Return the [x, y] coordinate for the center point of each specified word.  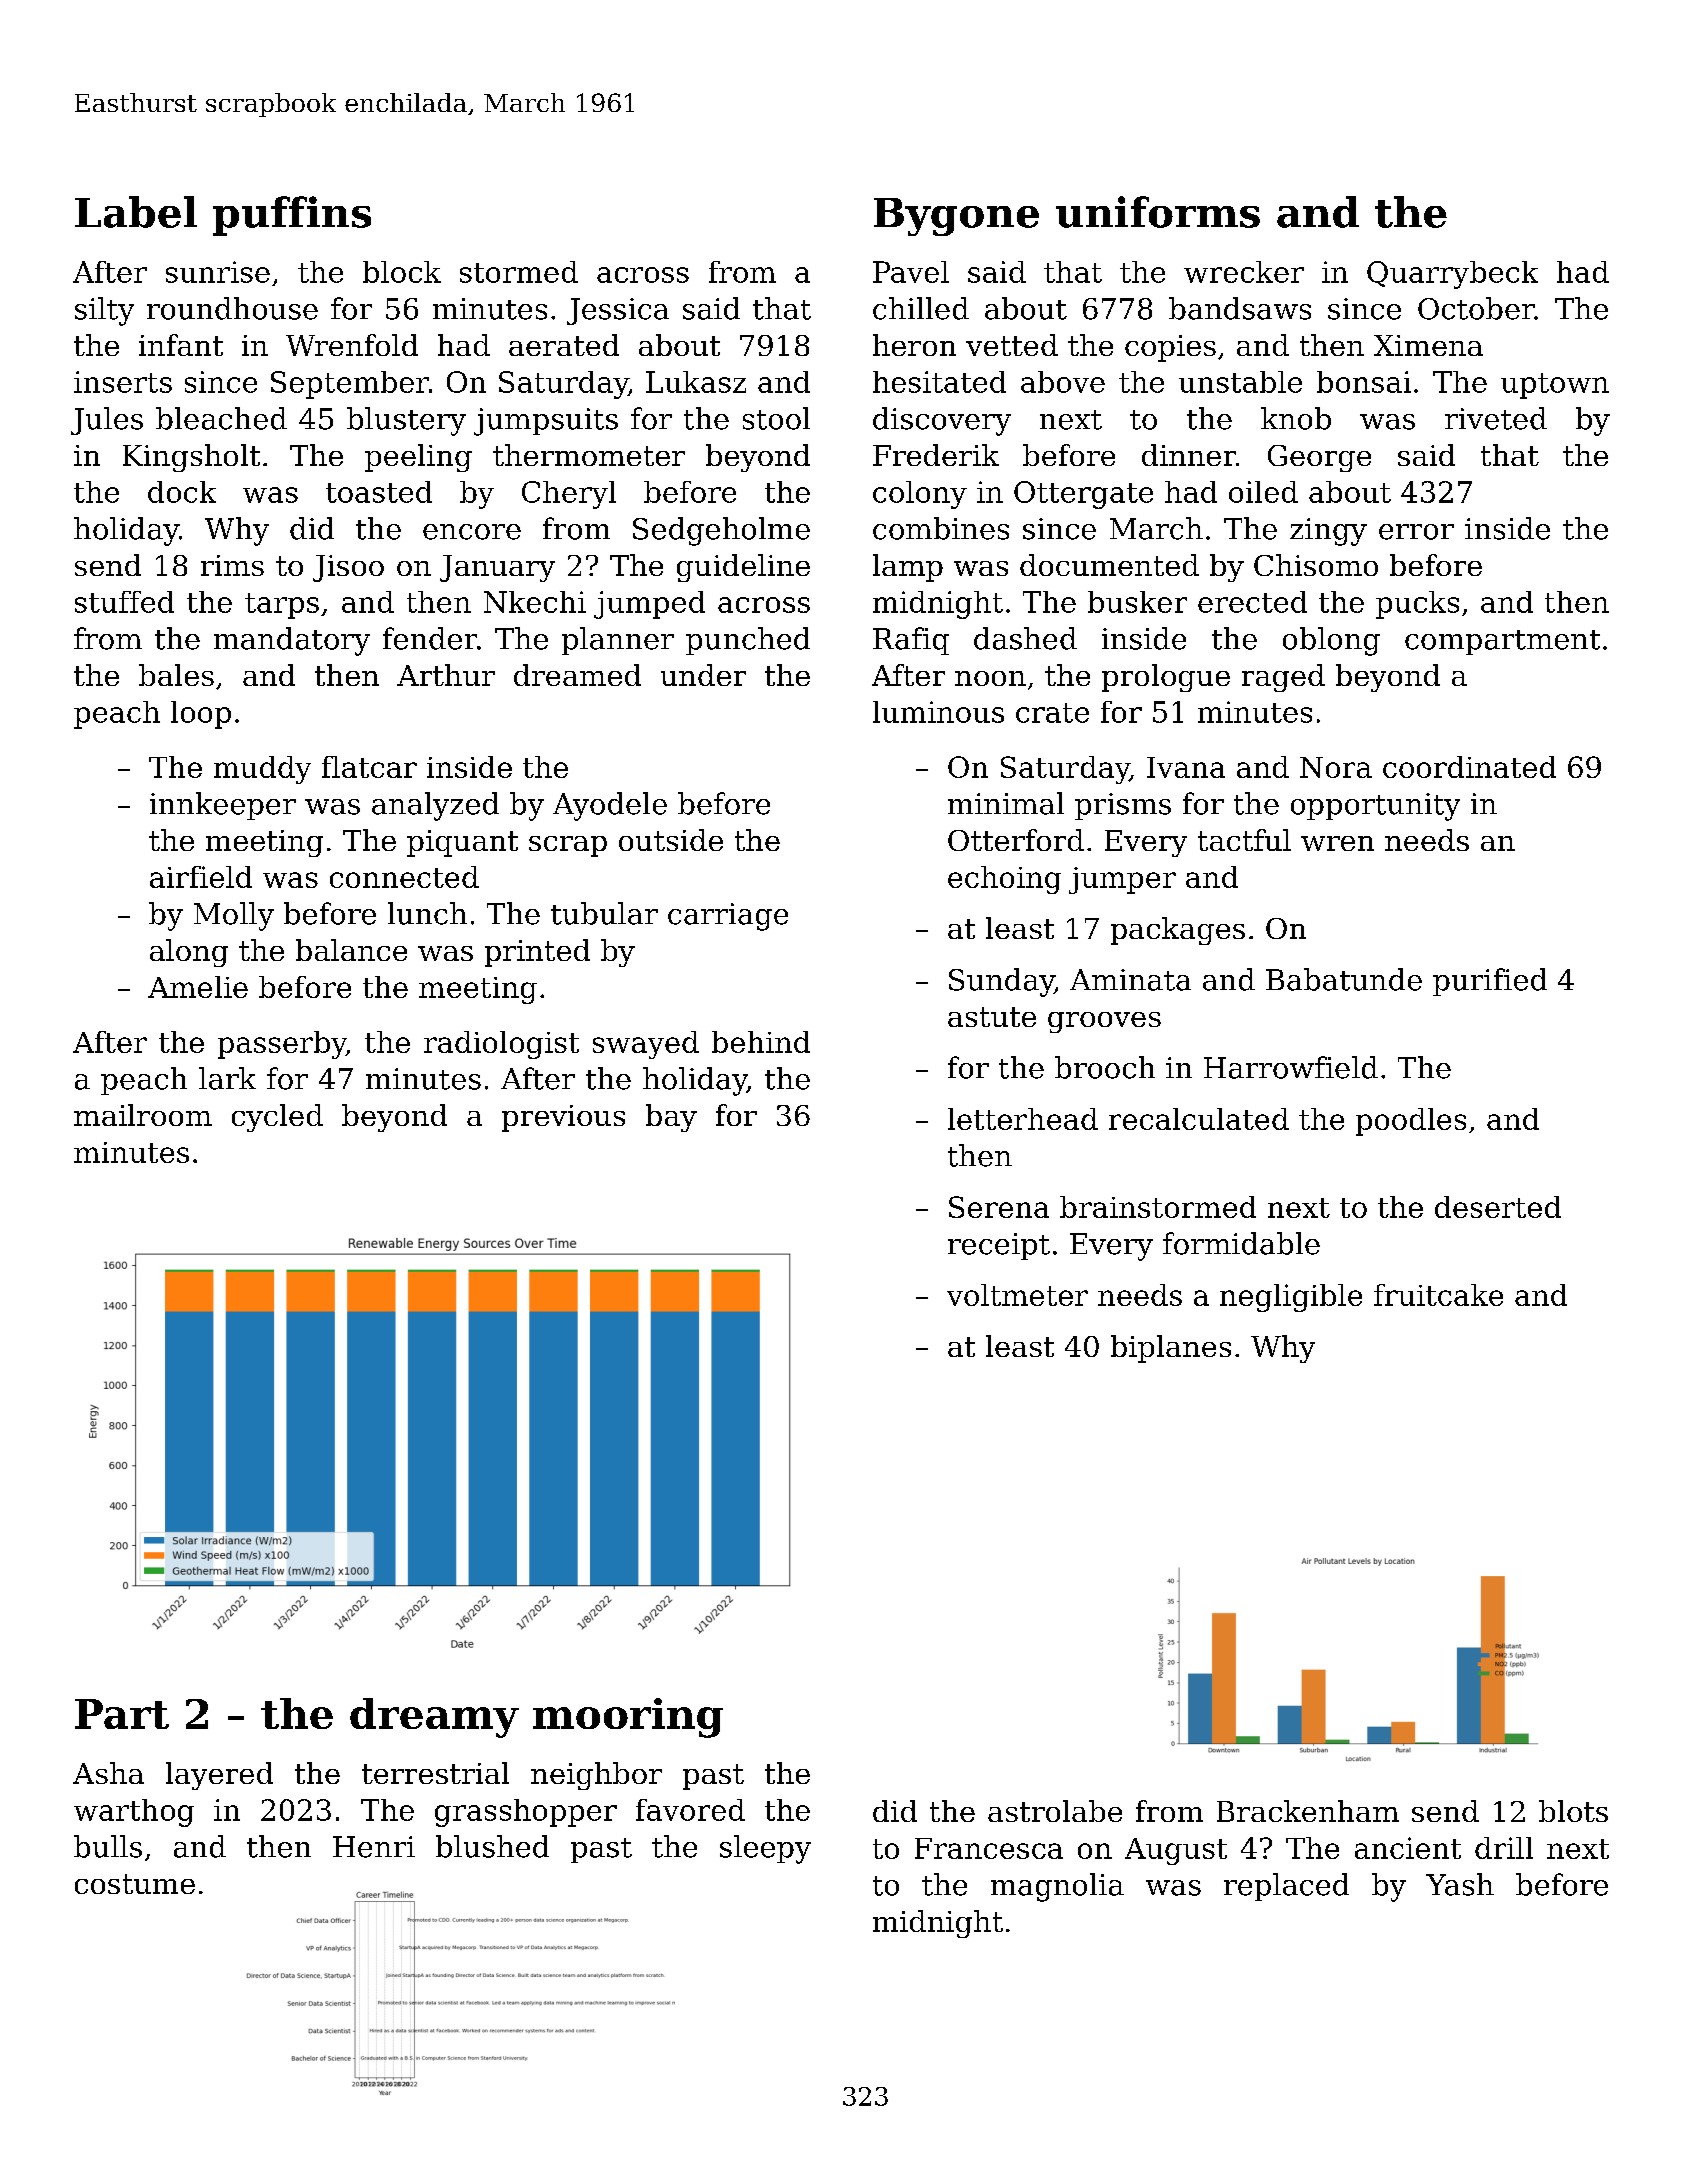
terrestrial [435, 1773]
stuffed [124, 602]
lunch [427, 913]
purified [1490, 982]
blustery [406, 421]
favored [690, 1810]
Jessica [618, 311]
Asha [108, 1773]
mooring [628, 1718]
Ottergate [1083, 495]
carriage [728, 917]
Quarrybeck [1452, 275]
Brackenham [1308, 1811]
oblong [1331, 641]
